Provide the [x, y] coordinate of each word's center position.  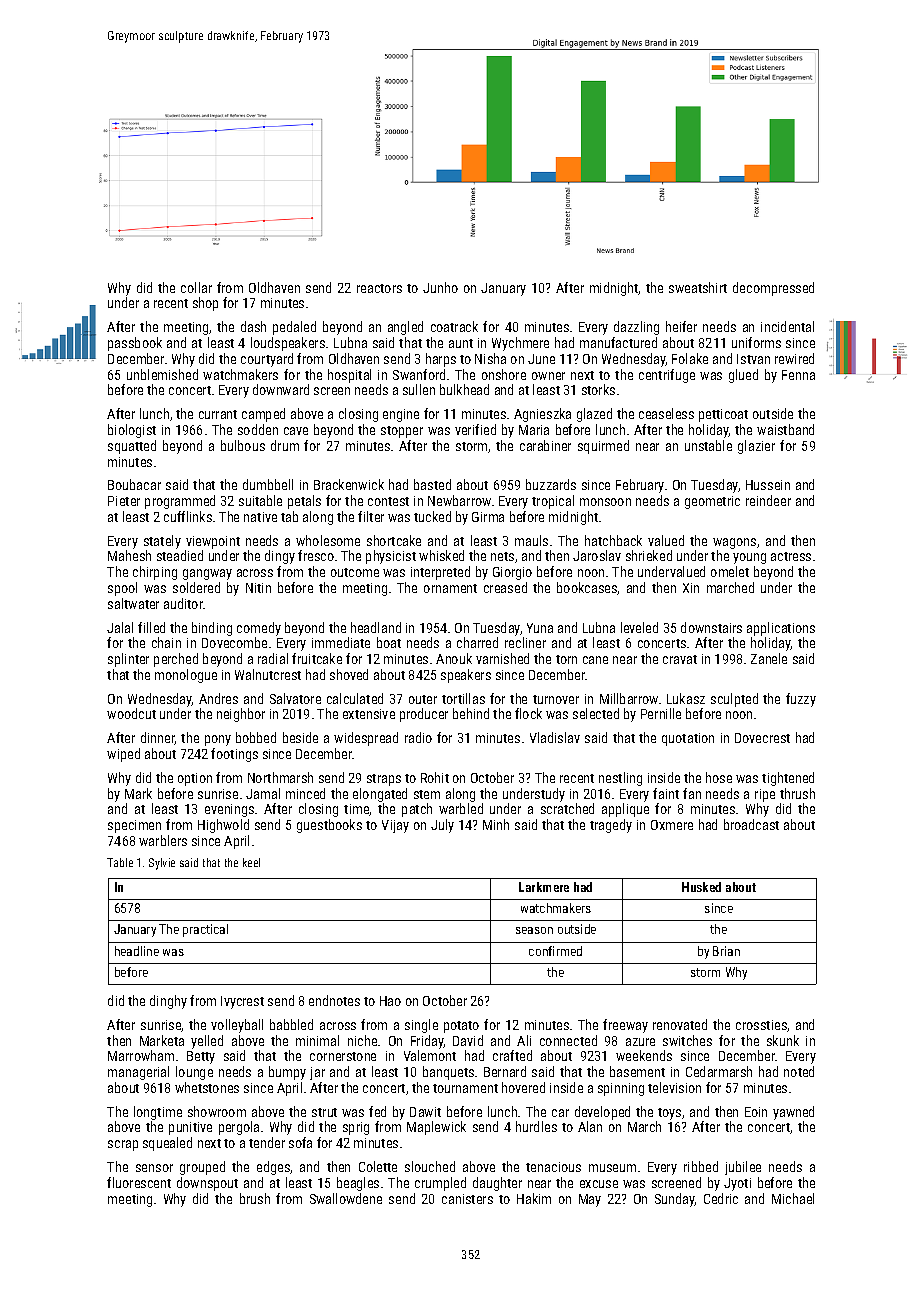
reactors [379, 288]
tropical [553, 502]
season [534, 930]
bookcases [587, 588]
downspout [207, 1184]
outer [423, 699]
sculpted [734, 700]
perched [176, 660]
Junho [440, 287]
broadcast [751, 824]
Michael [793, 1198]
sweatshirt [698, 287]
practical [205, 930]
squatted [132, 447]
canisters [467, 1199]
